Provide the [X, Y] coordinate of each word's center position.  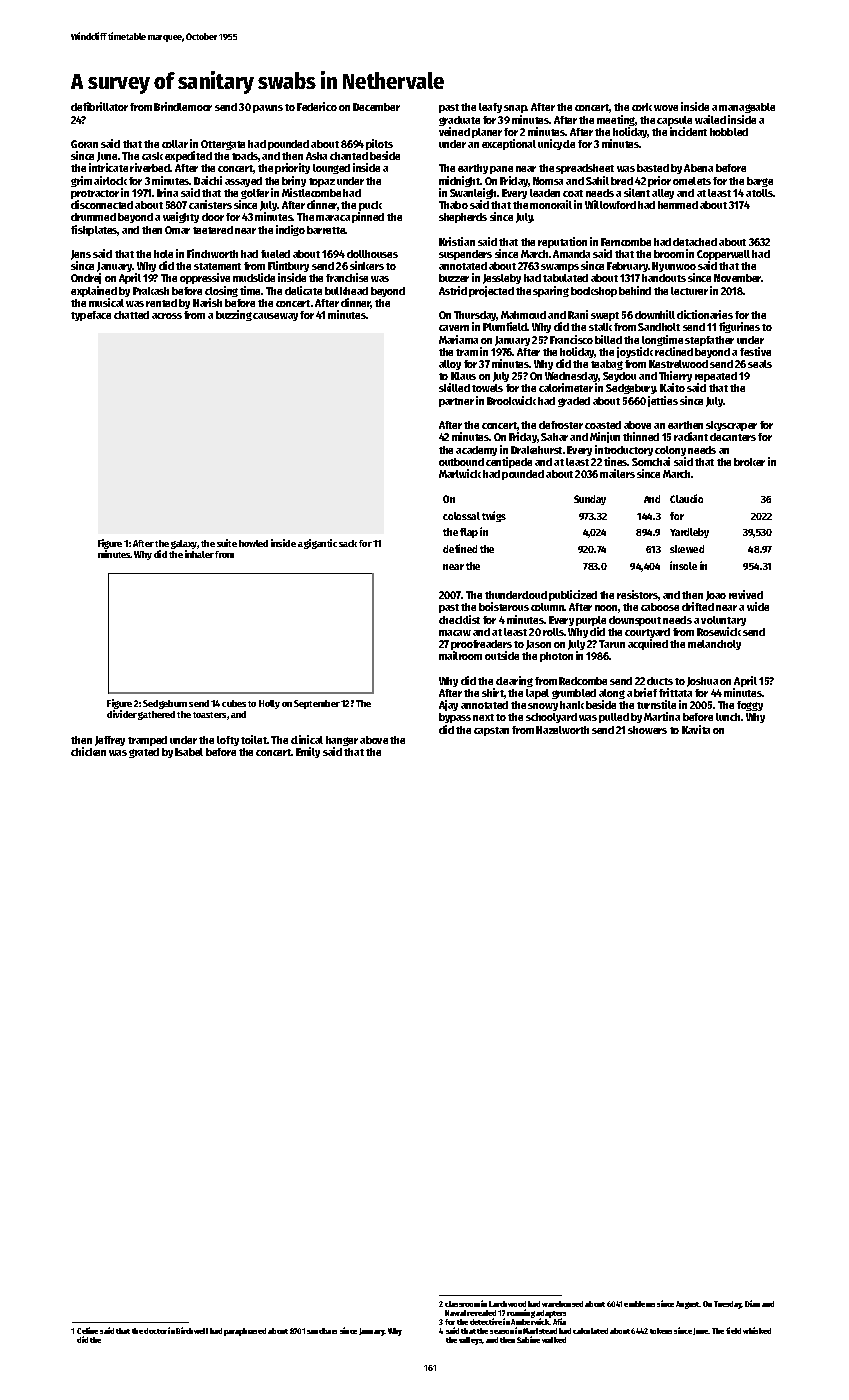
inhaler [199, 554]
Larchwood [507, 1304]
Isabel [189, 752]
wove [666, 108]
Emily [308, 752]
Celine [87, 1330]
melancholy [714, 645]
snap [515, 109]
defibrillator [99, 106]
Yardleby [689, 533]
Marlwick [460, 473]
